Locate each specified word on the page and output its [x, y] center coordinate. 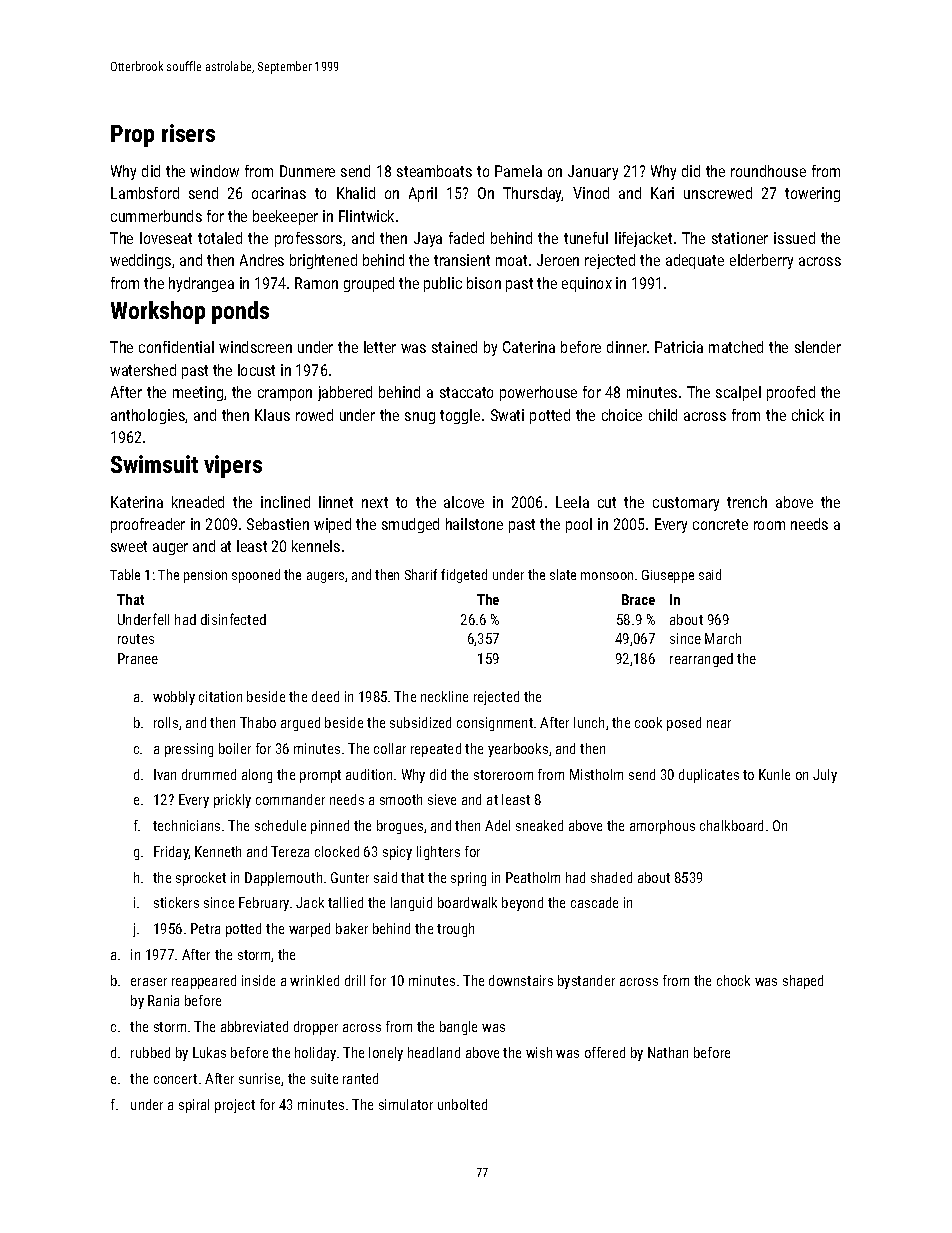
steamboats [434, 171]
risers [188, 133]
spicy [397, 853]
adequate [695, 261]
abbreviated [254, 1026]
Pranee [138, 658]
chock [733, 980]
